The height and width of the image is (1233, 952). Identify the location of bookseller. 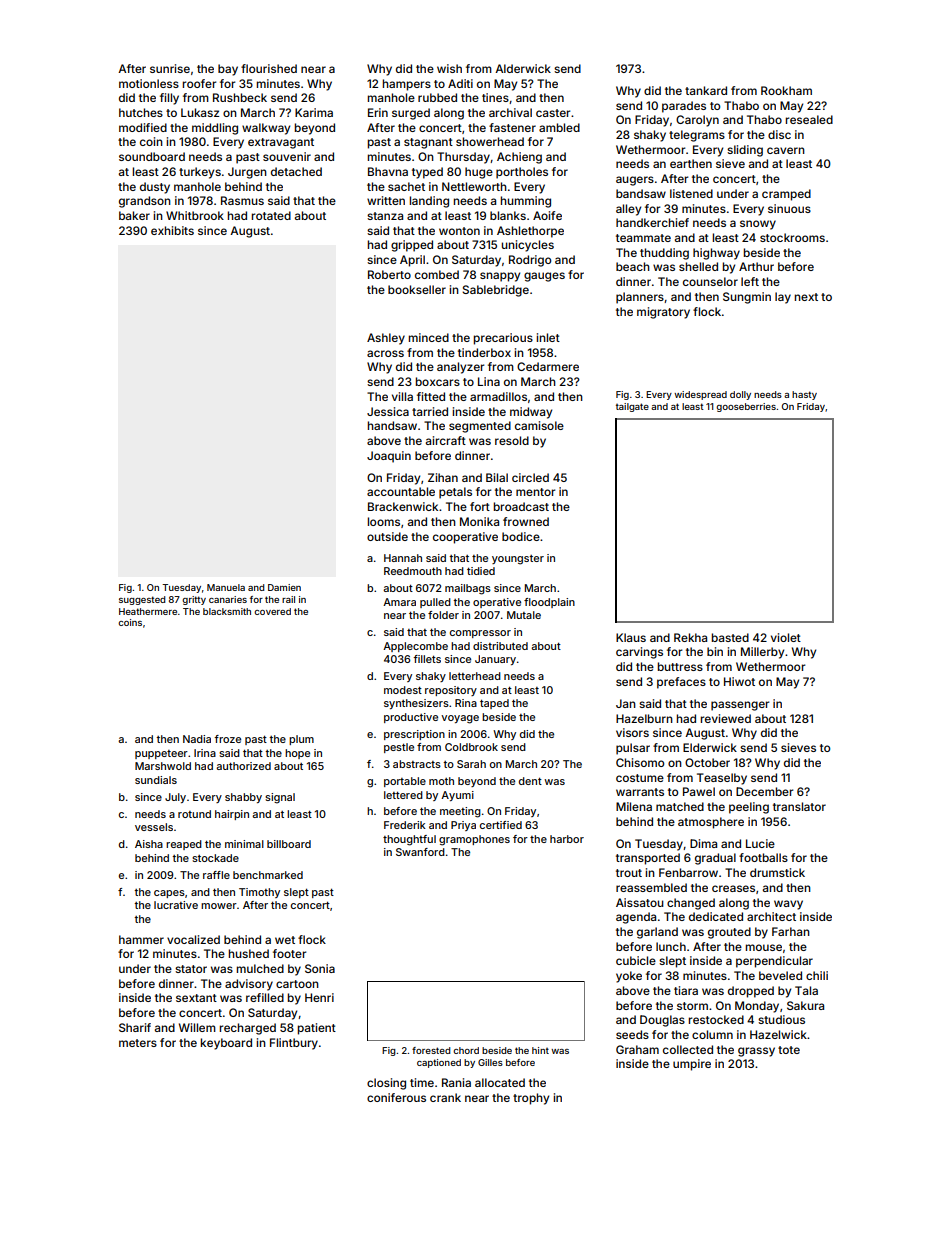
(417, 289).
